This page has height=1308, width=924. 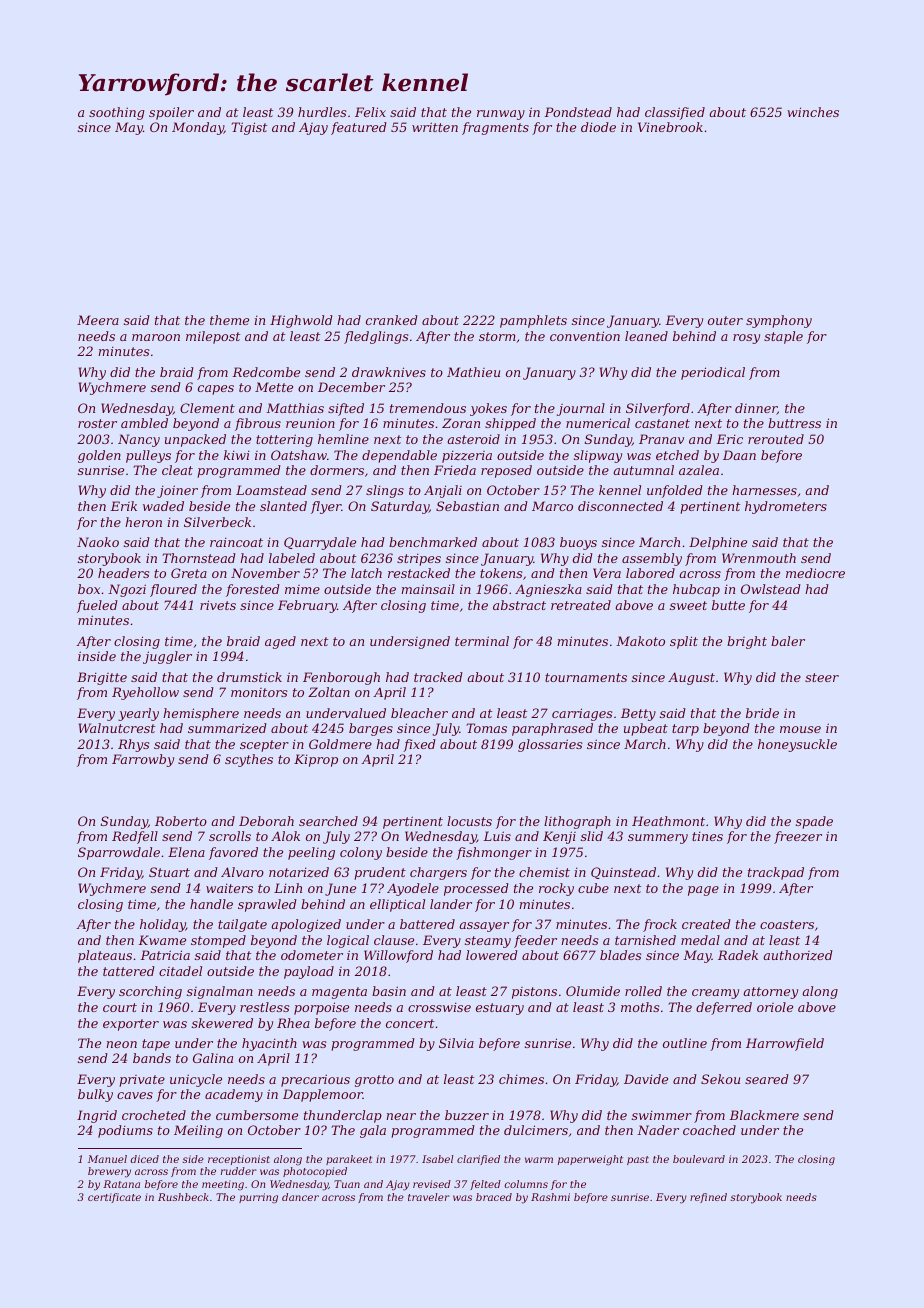 What do you see at coordinates (249, 128) in the page?
I see `Tigist` at bounding box center [249, 128].
